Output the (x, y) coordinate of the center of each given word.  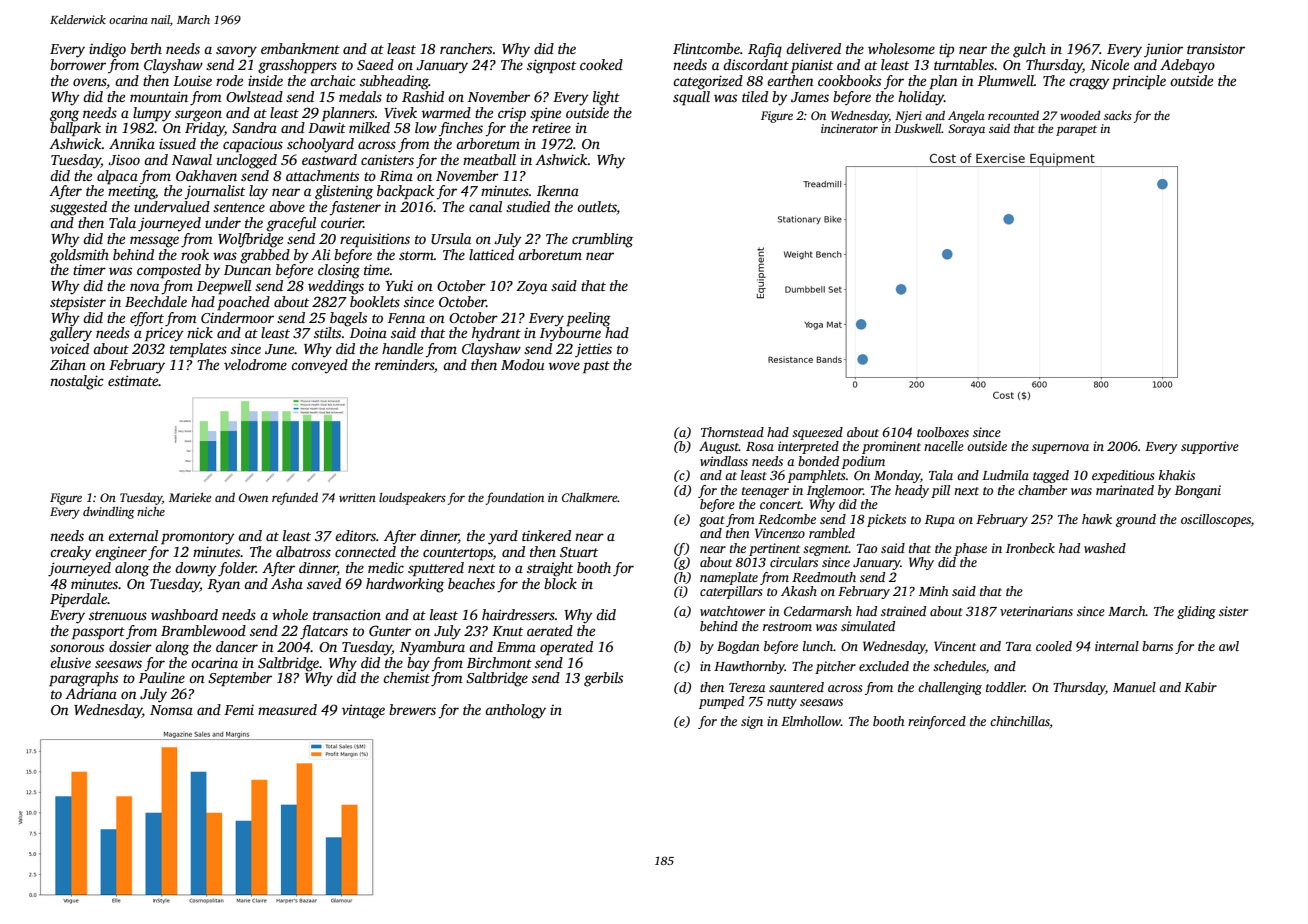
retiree (551, 127)
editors (355, 535)
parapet (1076, 131)
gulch (1029, 50)
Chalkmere (590, 497)
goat (712, 521)
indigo (107, 50)
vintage (363, 711)
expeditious (1123, 476)
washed (1105, 548)
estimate (133, 380)
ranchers (466, 48)
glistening (344, 192)
